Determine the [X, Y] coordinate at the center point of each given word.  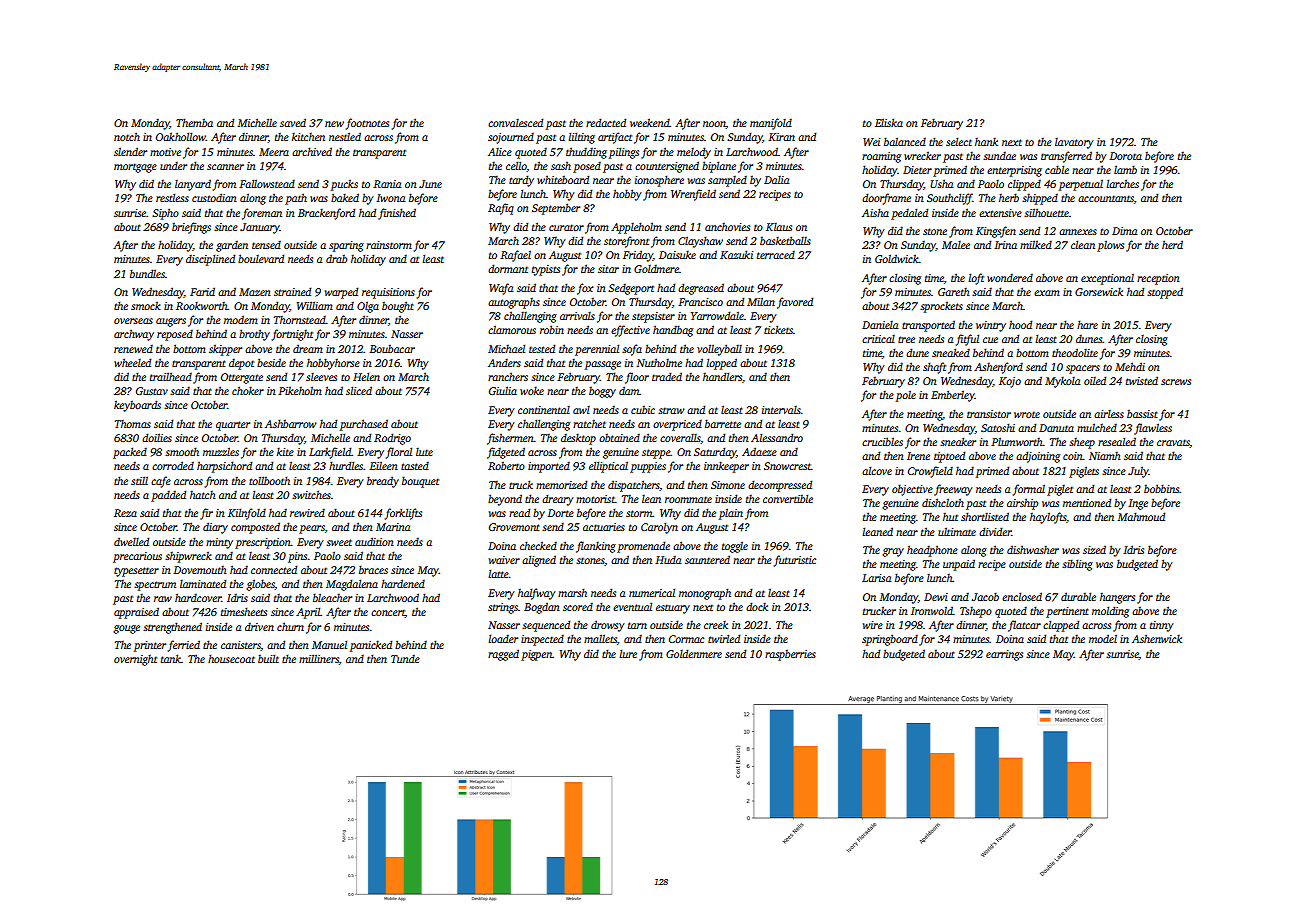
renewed [133, 348]
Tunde [405, 658]
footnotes [367, 124]
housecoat [231, 658]
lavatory [1074, 143]
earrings [1004, 655]
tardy [521, 181]
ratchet [589, 423]
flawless [1153, 429]
